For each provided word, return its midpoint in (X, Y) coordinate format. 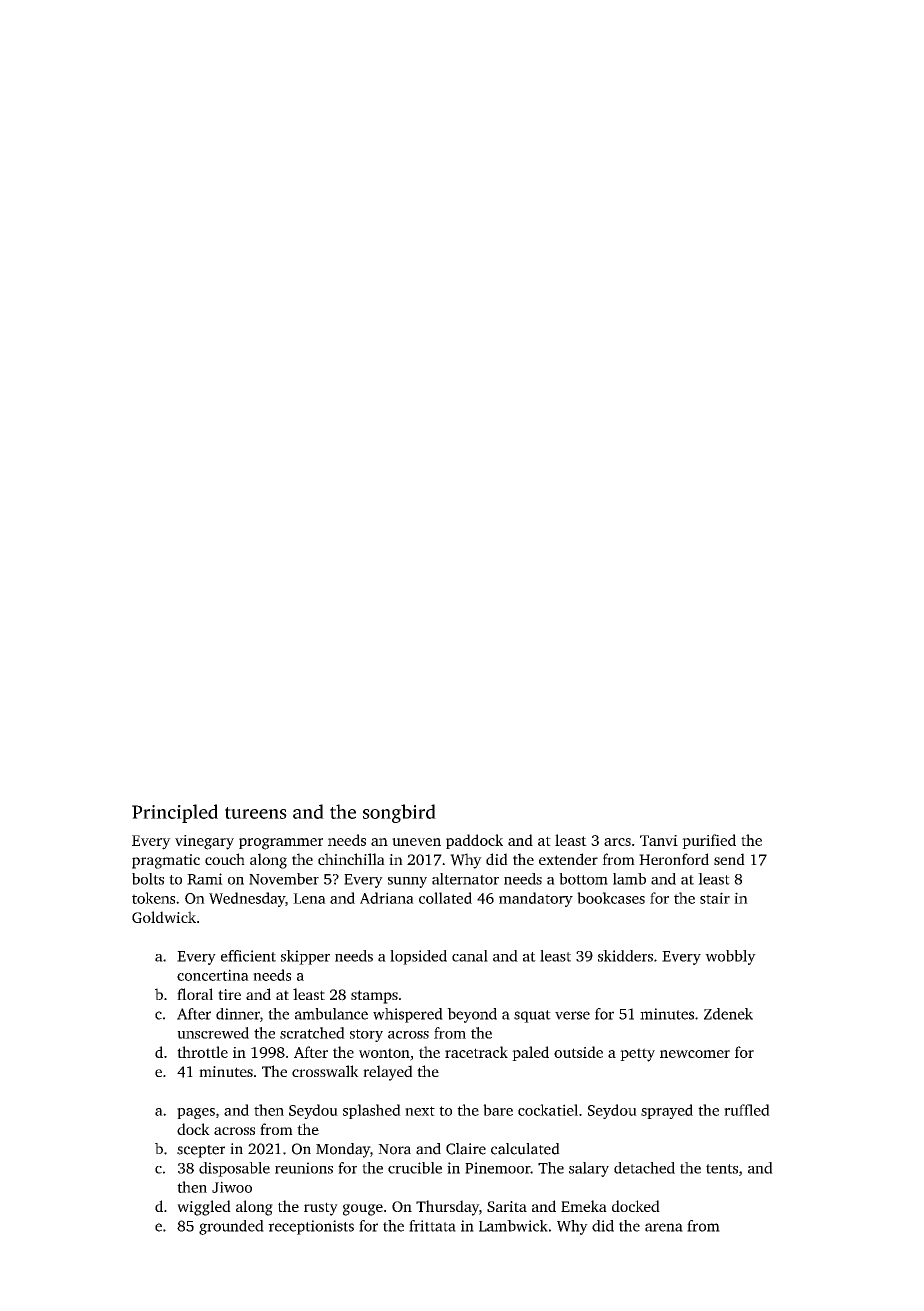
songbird (399, 813)
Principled (175, 813)
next (420, 1111)
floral (195, 994)
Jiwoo (232, 1187)
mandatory (536, 899)
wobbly (730, 957)
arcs (617, 842)
